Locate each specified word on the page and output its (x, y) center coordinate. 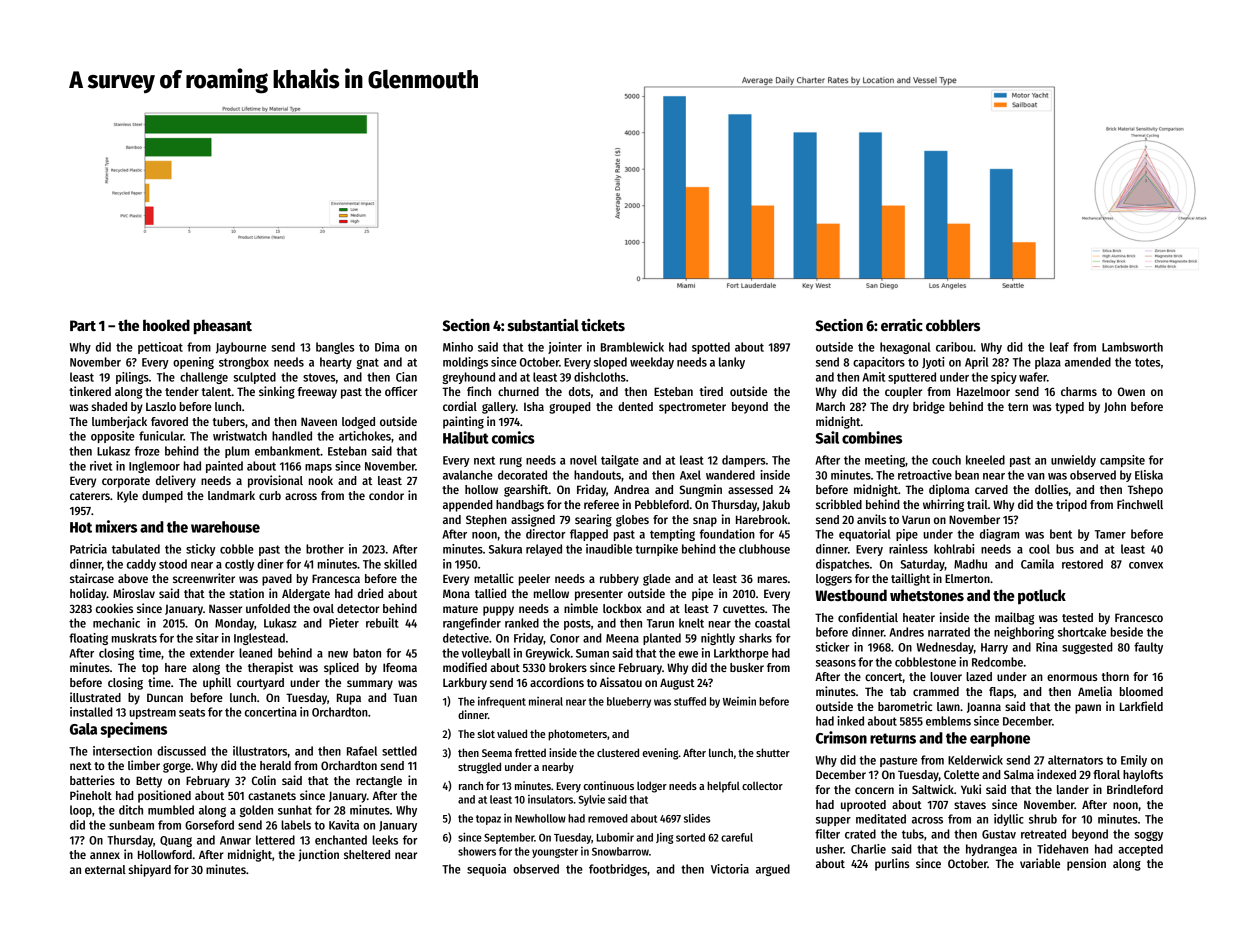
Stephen (486, 521)
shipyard (150, 870)
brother (325, 549)
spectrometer (692, 408)
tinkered (90, 391)
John (1115, 407)
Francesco (1139, 617)
